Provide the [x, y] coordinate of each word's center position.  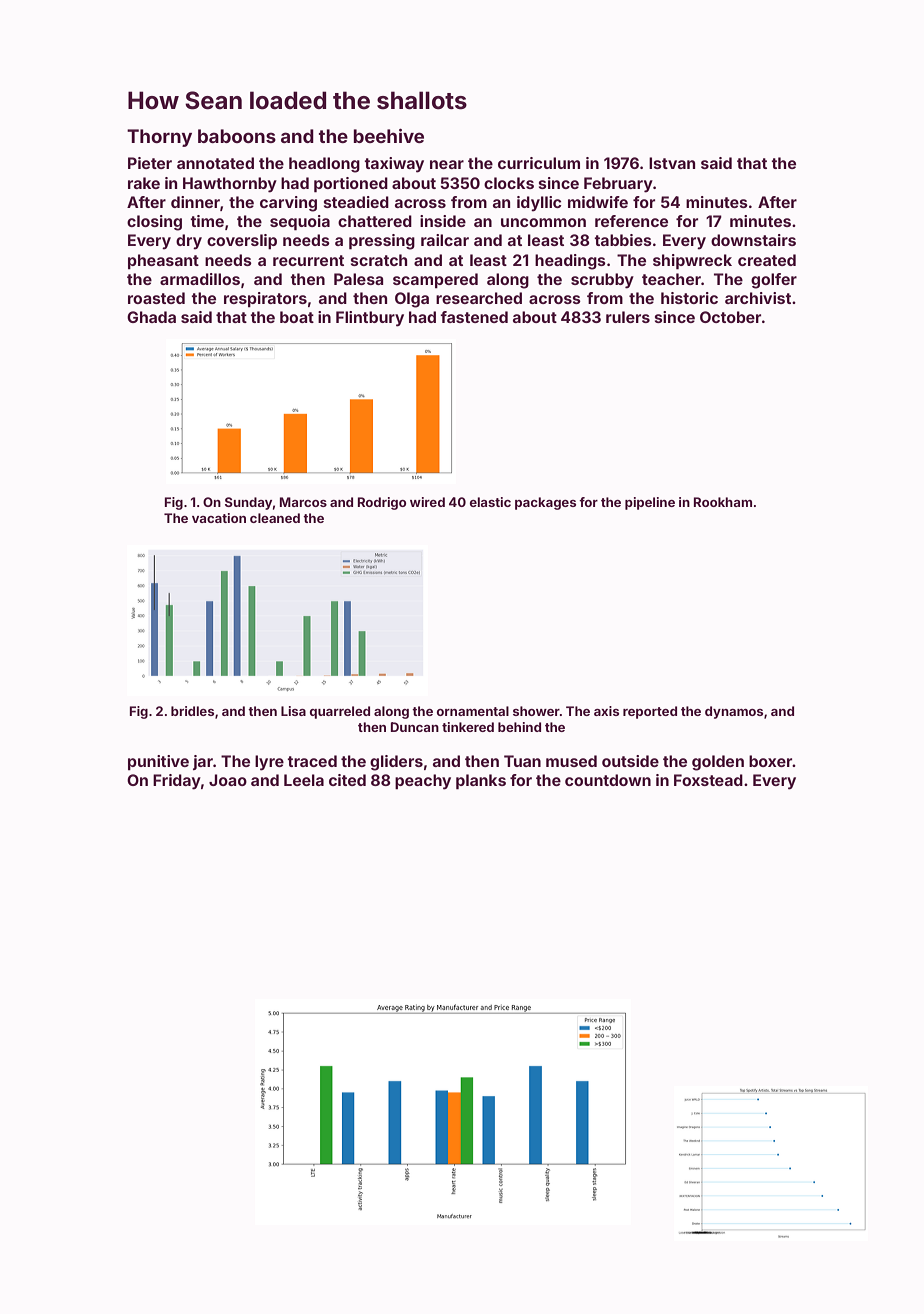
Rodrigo [382, 503]
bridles [192, 711]
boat [297, 317]
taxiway [394, 165]
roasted [156, 298]
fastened [474, 317]
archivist [758, 298]
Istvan [672, 163]
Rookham [723, 502]
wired [427, 502]
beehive [388, 136]
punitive [158, 762]
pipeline [650, 503]
